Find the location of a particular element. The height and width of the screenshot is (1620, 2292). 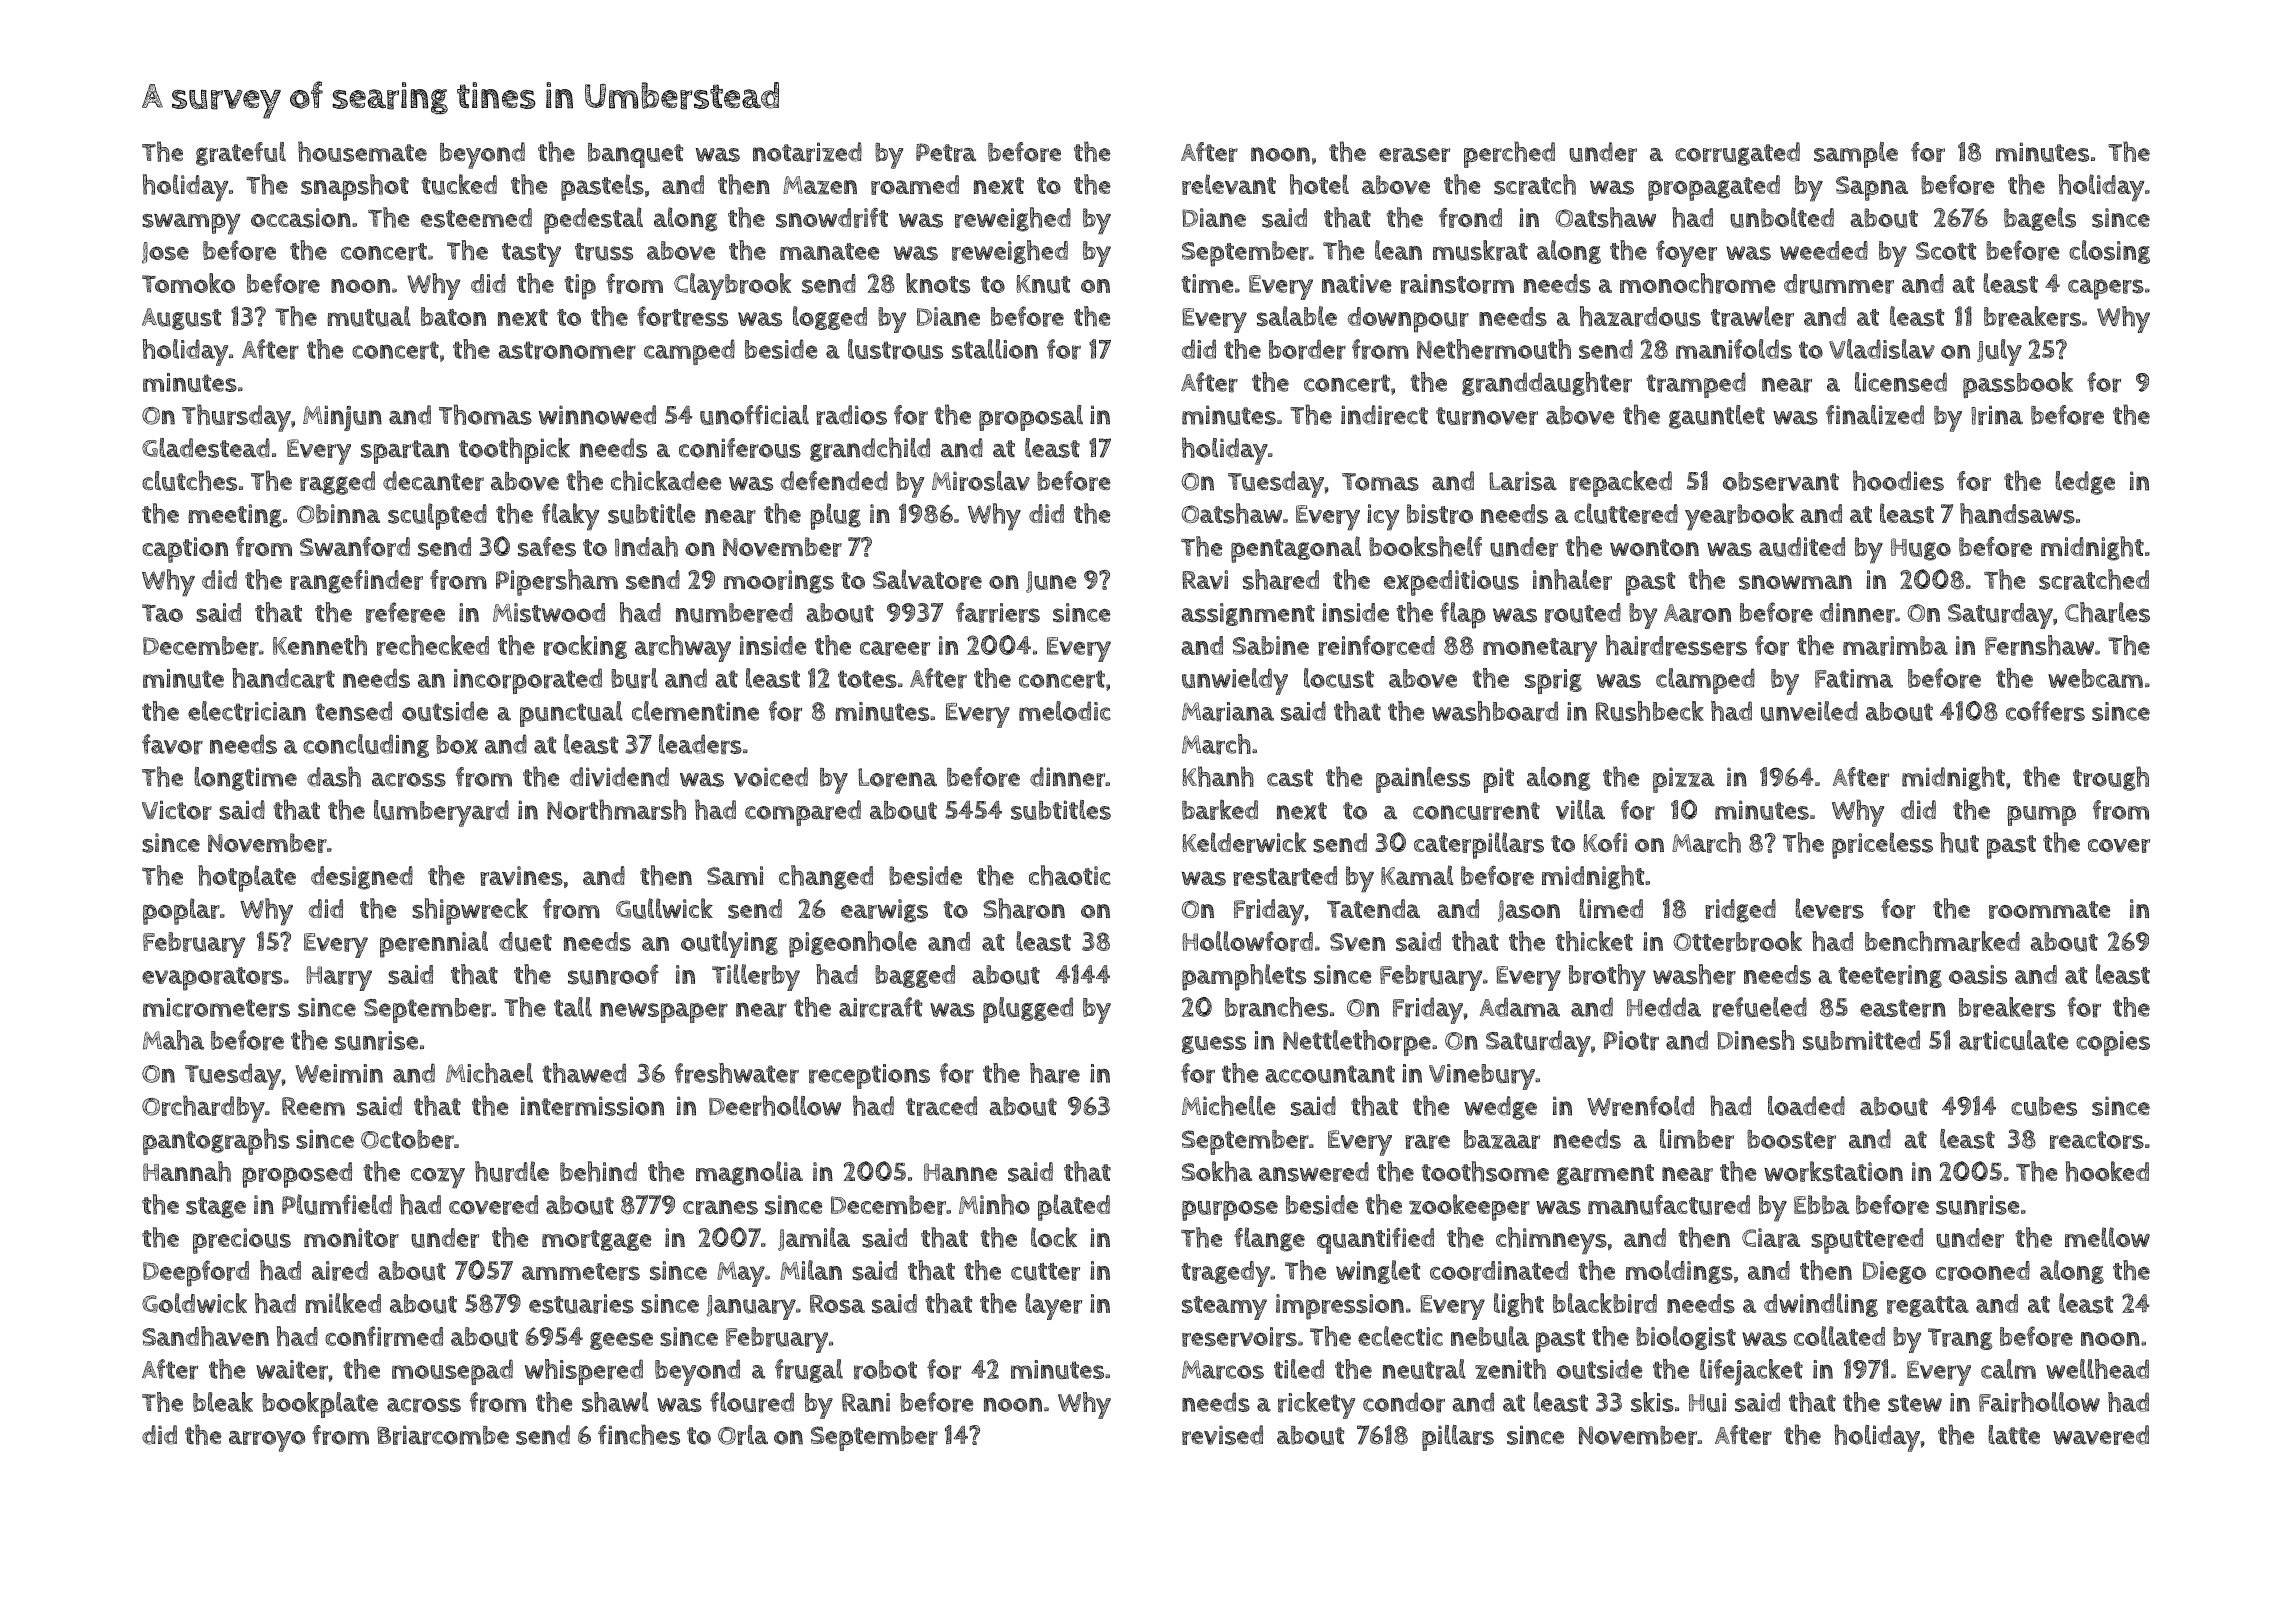

August is located at coordinates (181, 319).
